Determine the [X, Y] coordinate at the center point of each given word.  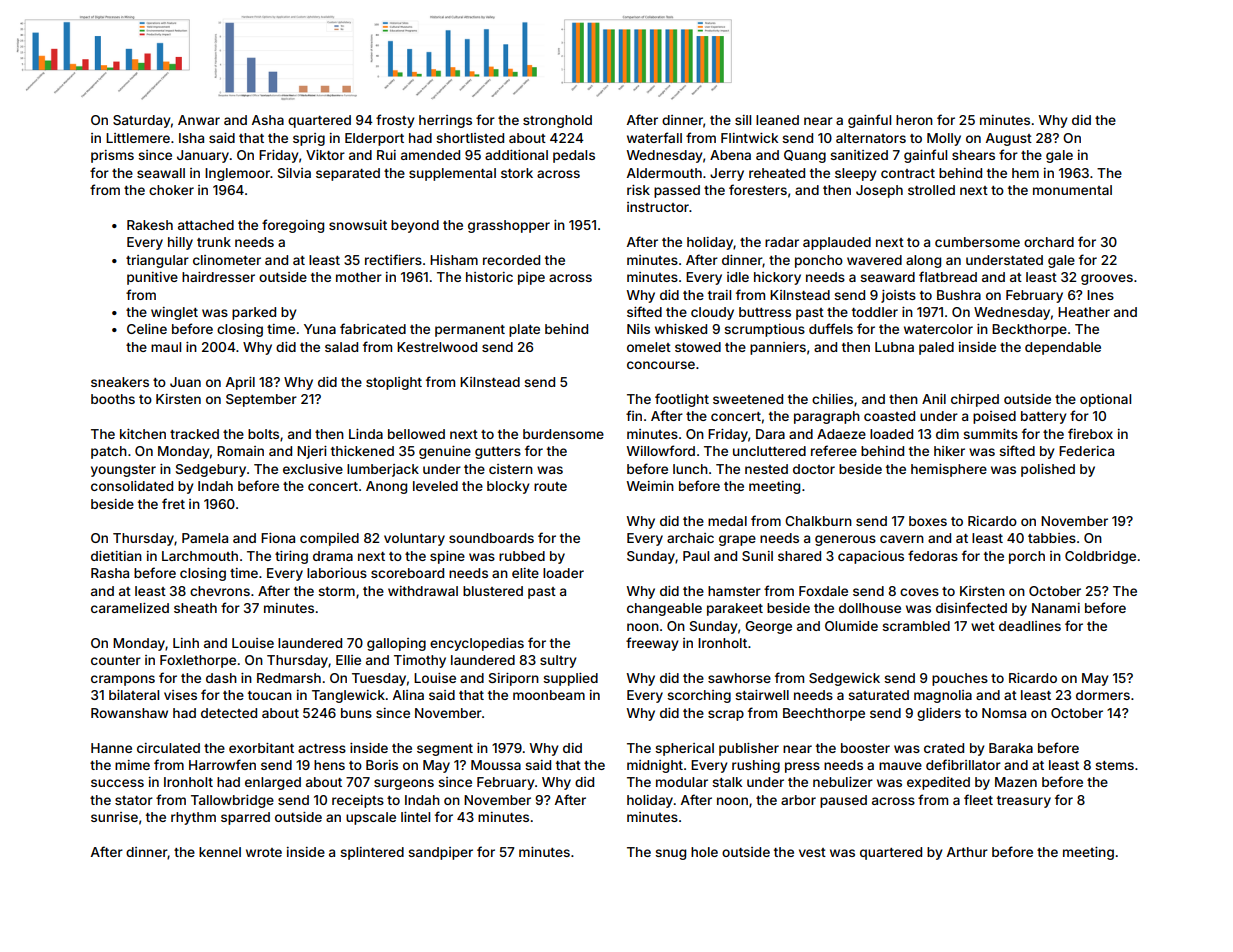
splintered [372, 853]
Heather [1084, 312]
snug [670, 854]
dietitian [116, 556]
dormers [1103, 695]
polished [1048, 470]
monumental [1072, 190]
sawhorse [739, 678]
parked [254, 313]
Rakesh [150, 225]
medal [727, 521]
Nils [638, 329]
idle [738, 277]
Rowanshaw [129, 713]
